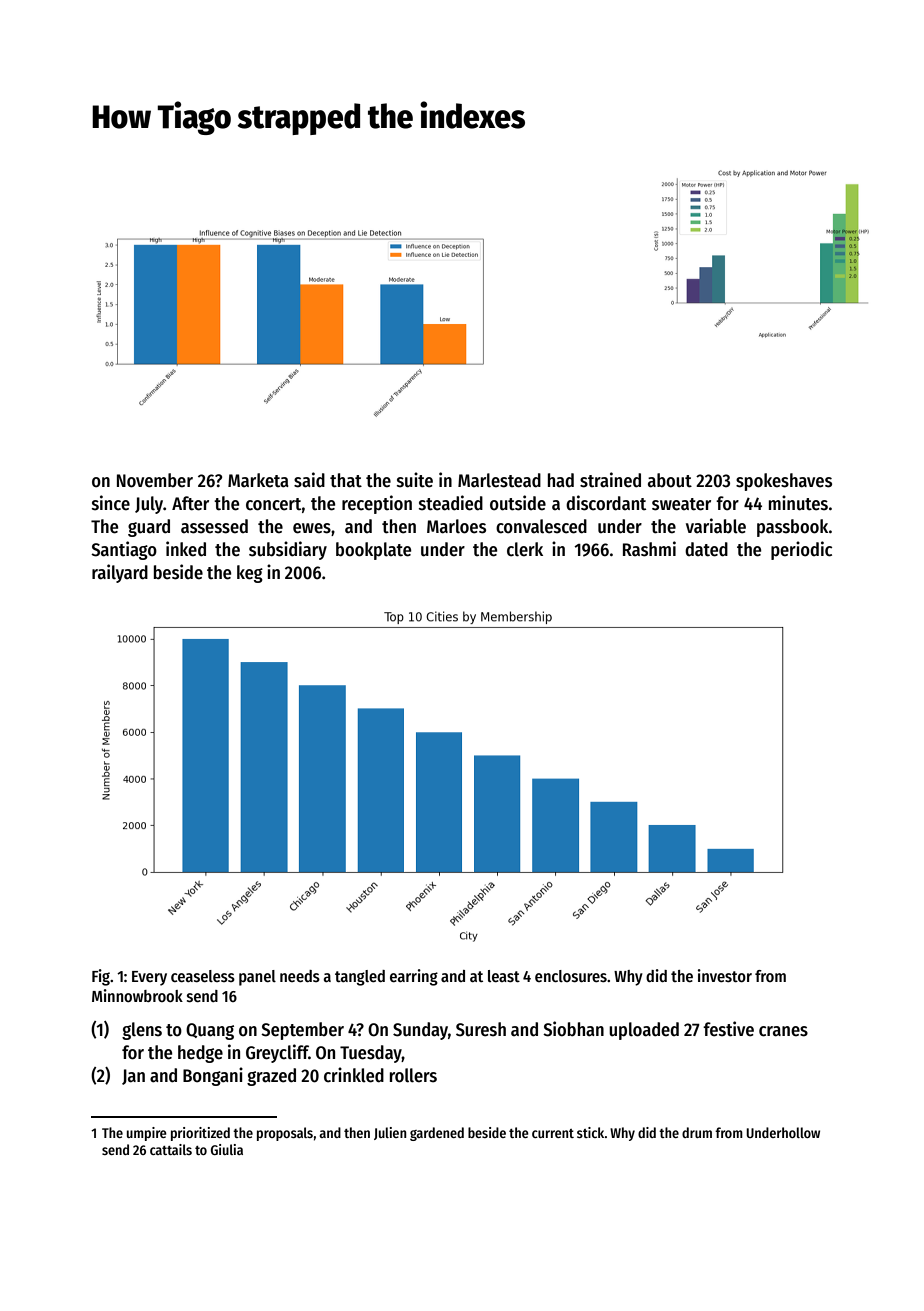  Describe the element at coordinates (706, 549) in the screenshot. I see `dated` at that location.
